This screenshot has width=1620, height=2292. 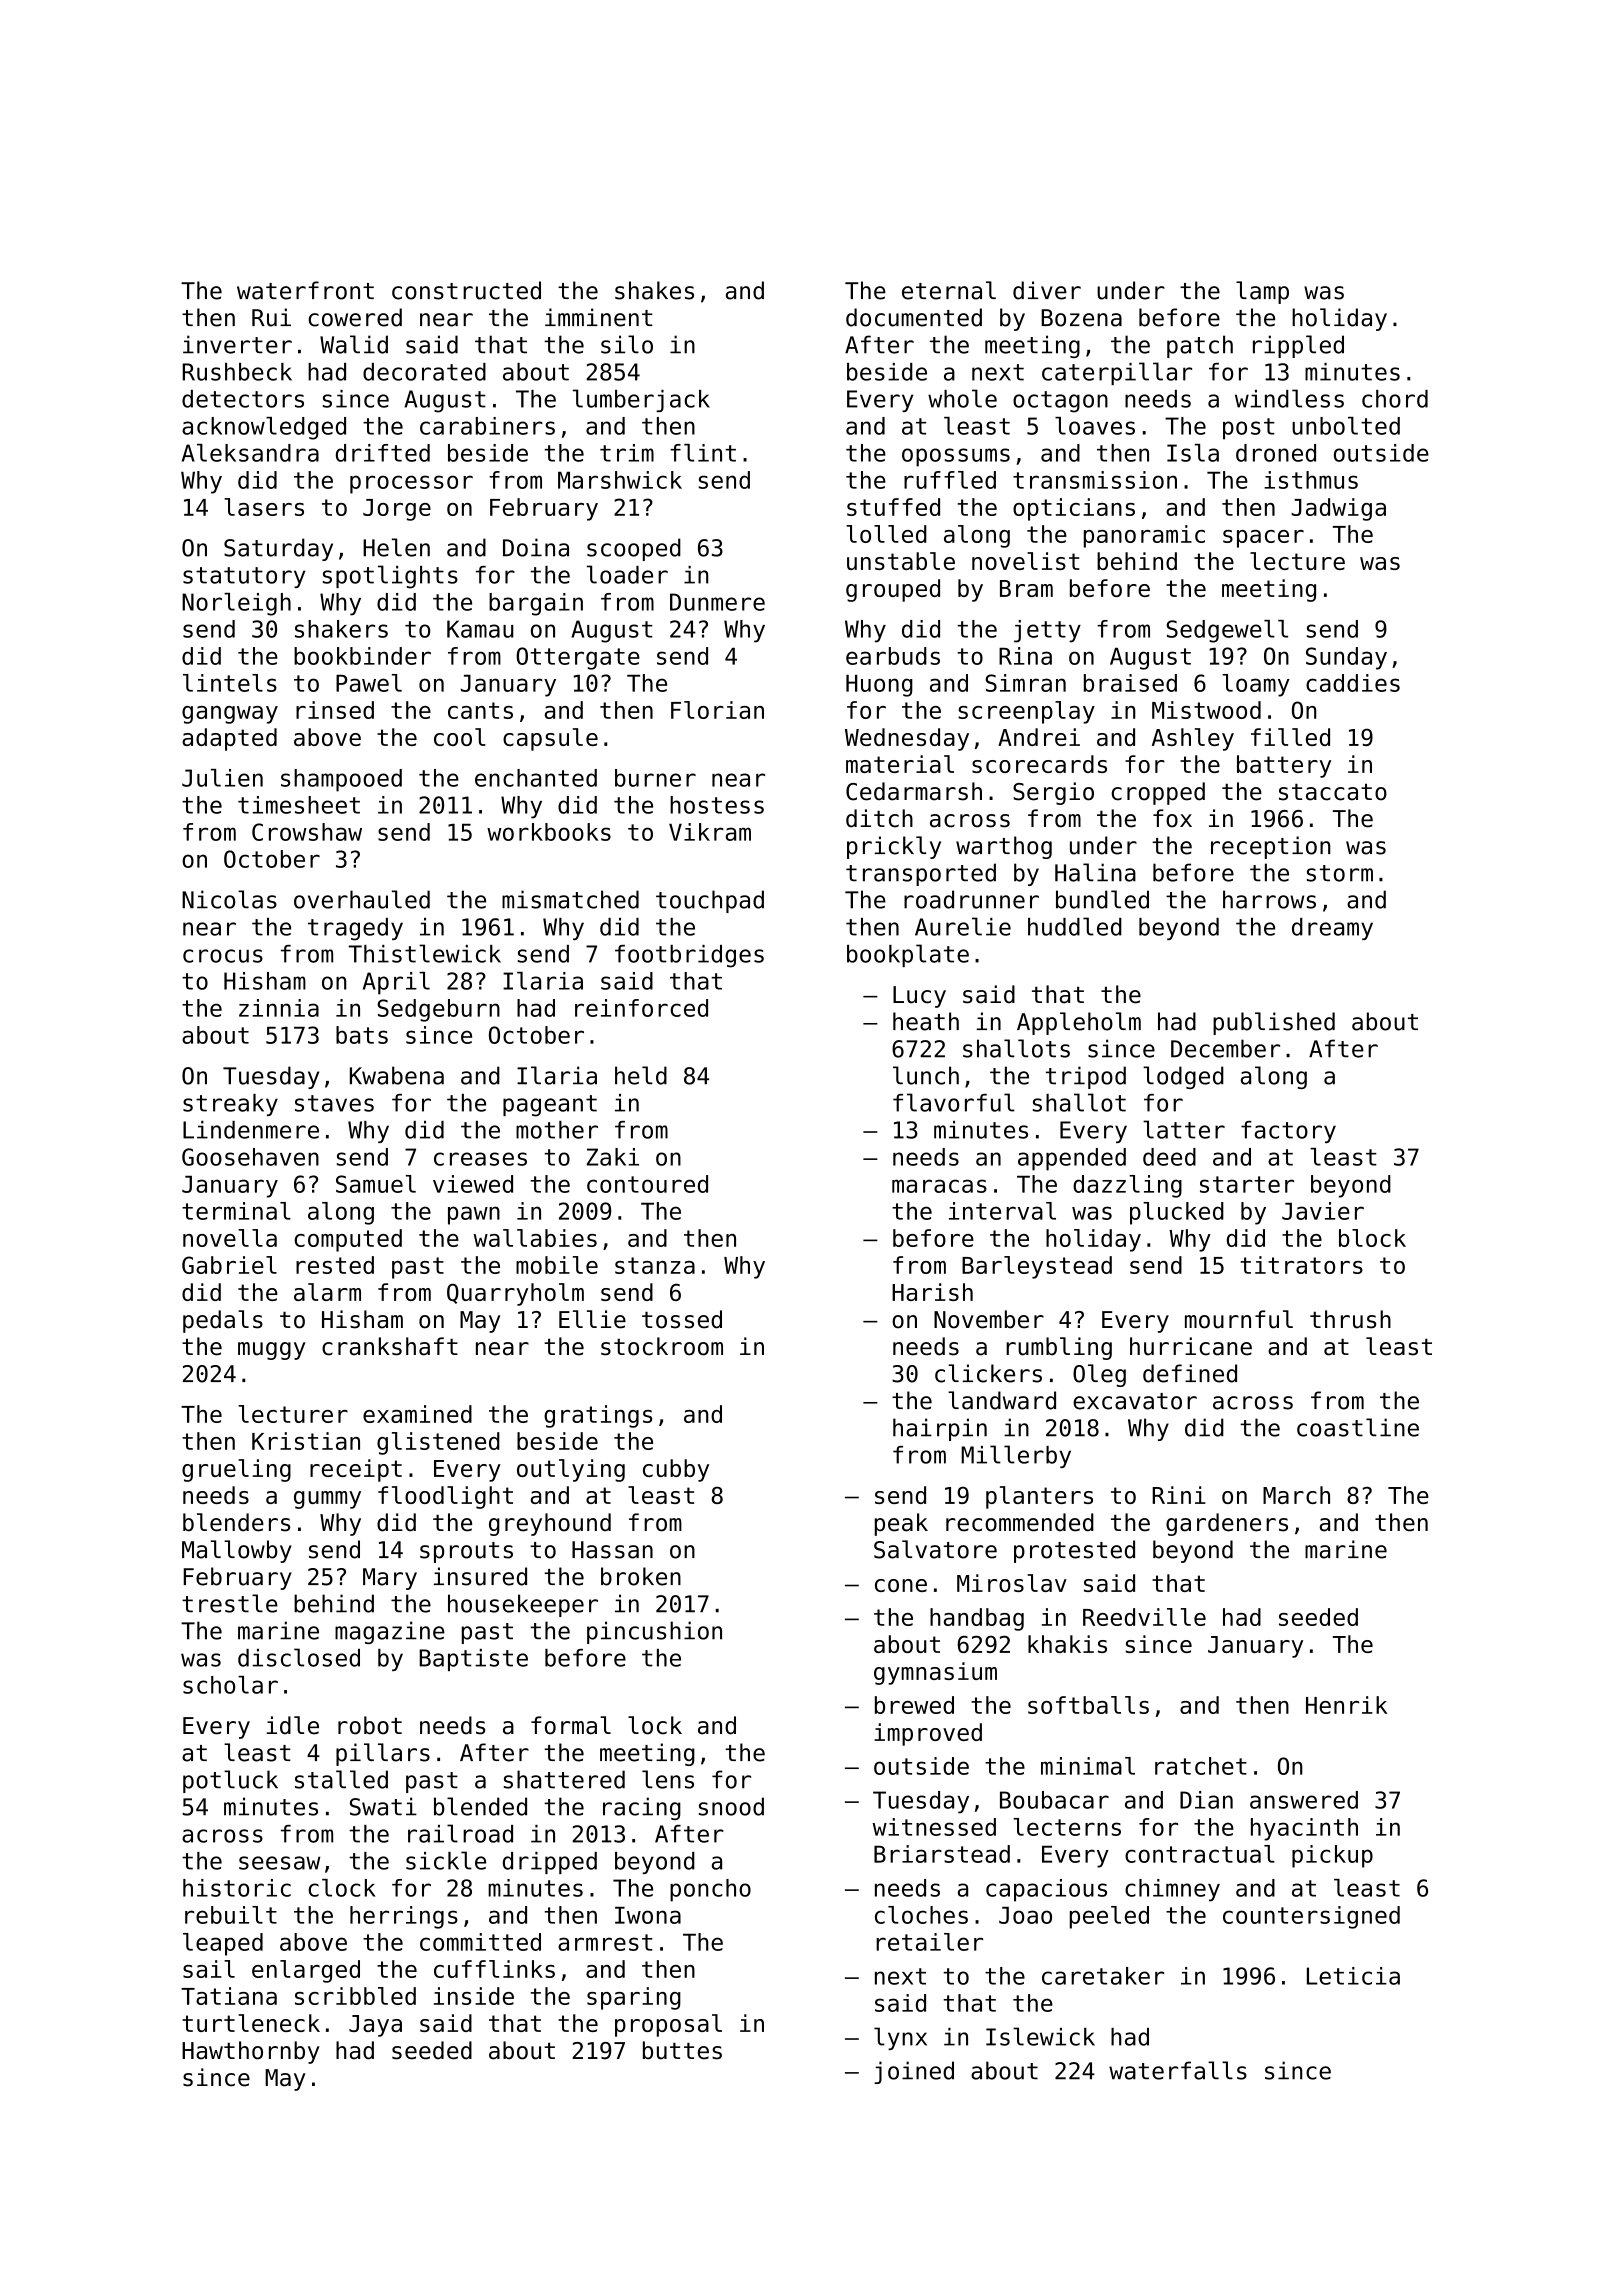 What do you see at coordinates (1332, 929) in the screenshot?
I see `dreamy` at bounding box center [1332, 929].
